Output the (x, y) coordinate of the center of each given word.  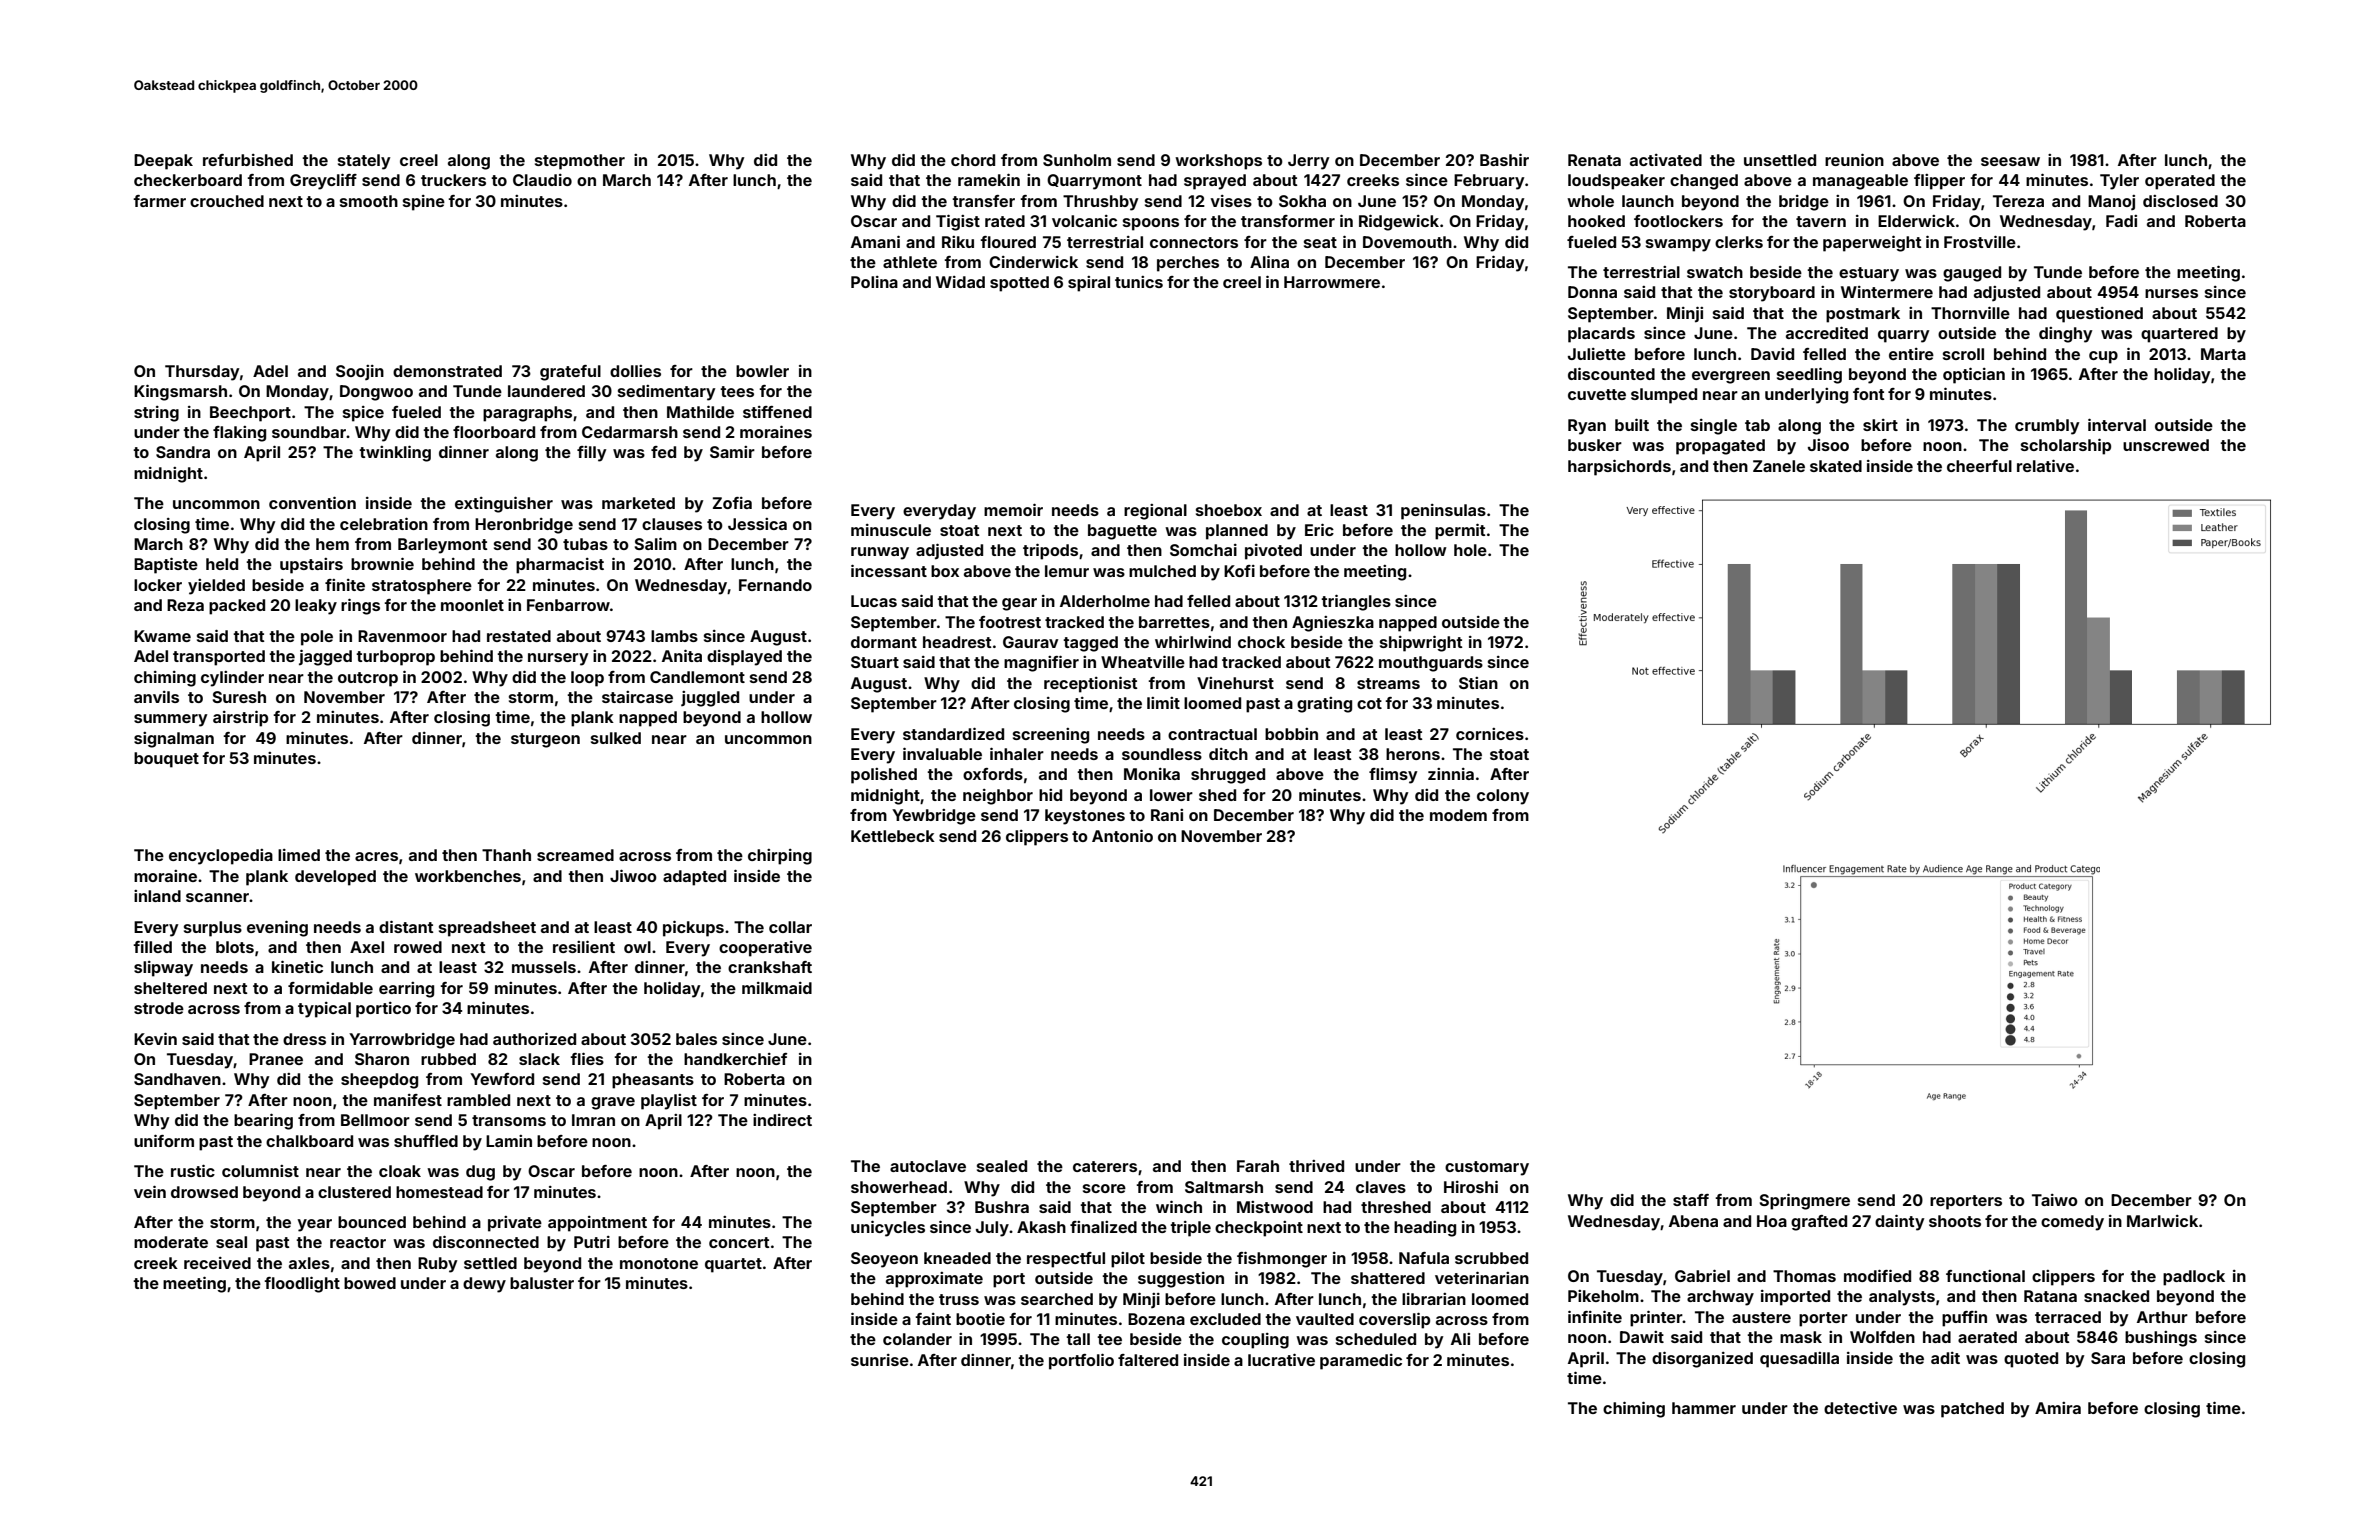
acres (376, 856)
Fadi (2121, 221)
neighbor (998, 797)
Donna (1592, 292)
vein (150, 1191)
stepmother (580, 162)
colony (1503, 797)
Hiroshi (1471, 1186)
